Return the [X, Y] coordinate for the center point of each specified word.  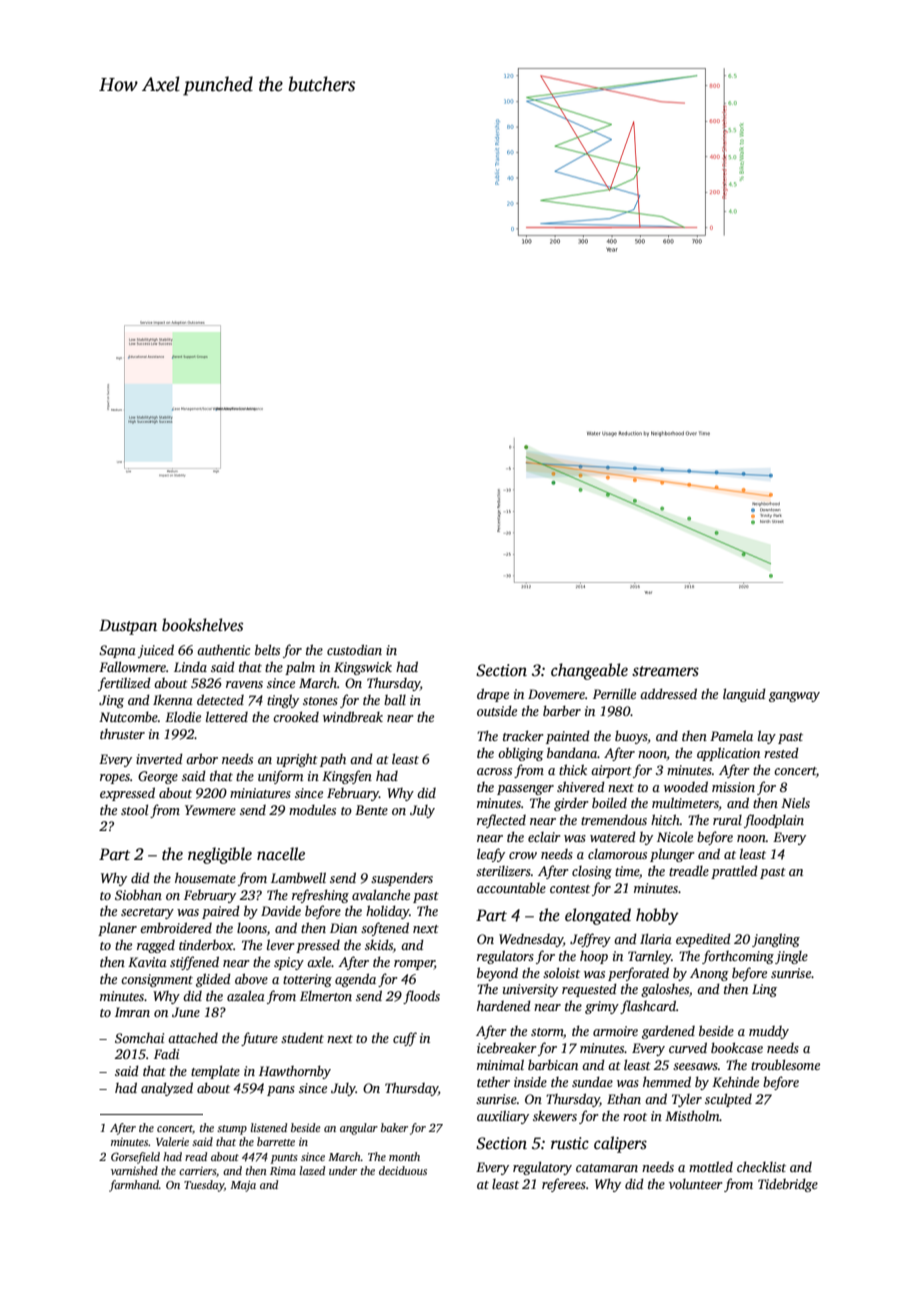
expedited [703, 940]
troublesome [785, 1064]
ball [395, 699]
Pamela [731, 735]
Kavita [147, 962]
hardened [504, 1005]
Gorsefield [135, 1158]
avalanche [381, 894]
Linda [190, 667]
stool [134, 809]
